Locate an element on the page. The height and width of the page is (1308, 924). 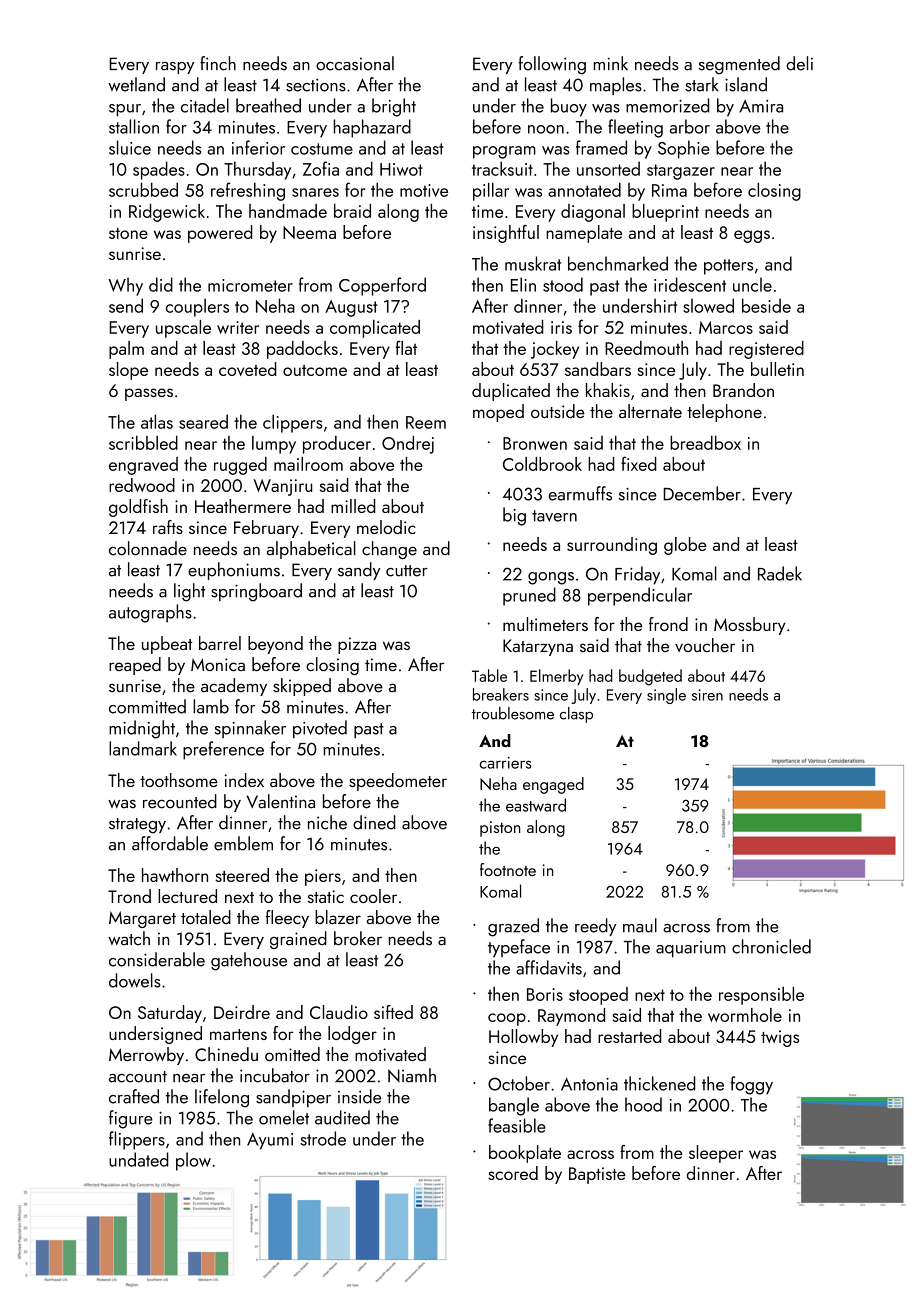
redwood is located at coordinates (142, 485).
